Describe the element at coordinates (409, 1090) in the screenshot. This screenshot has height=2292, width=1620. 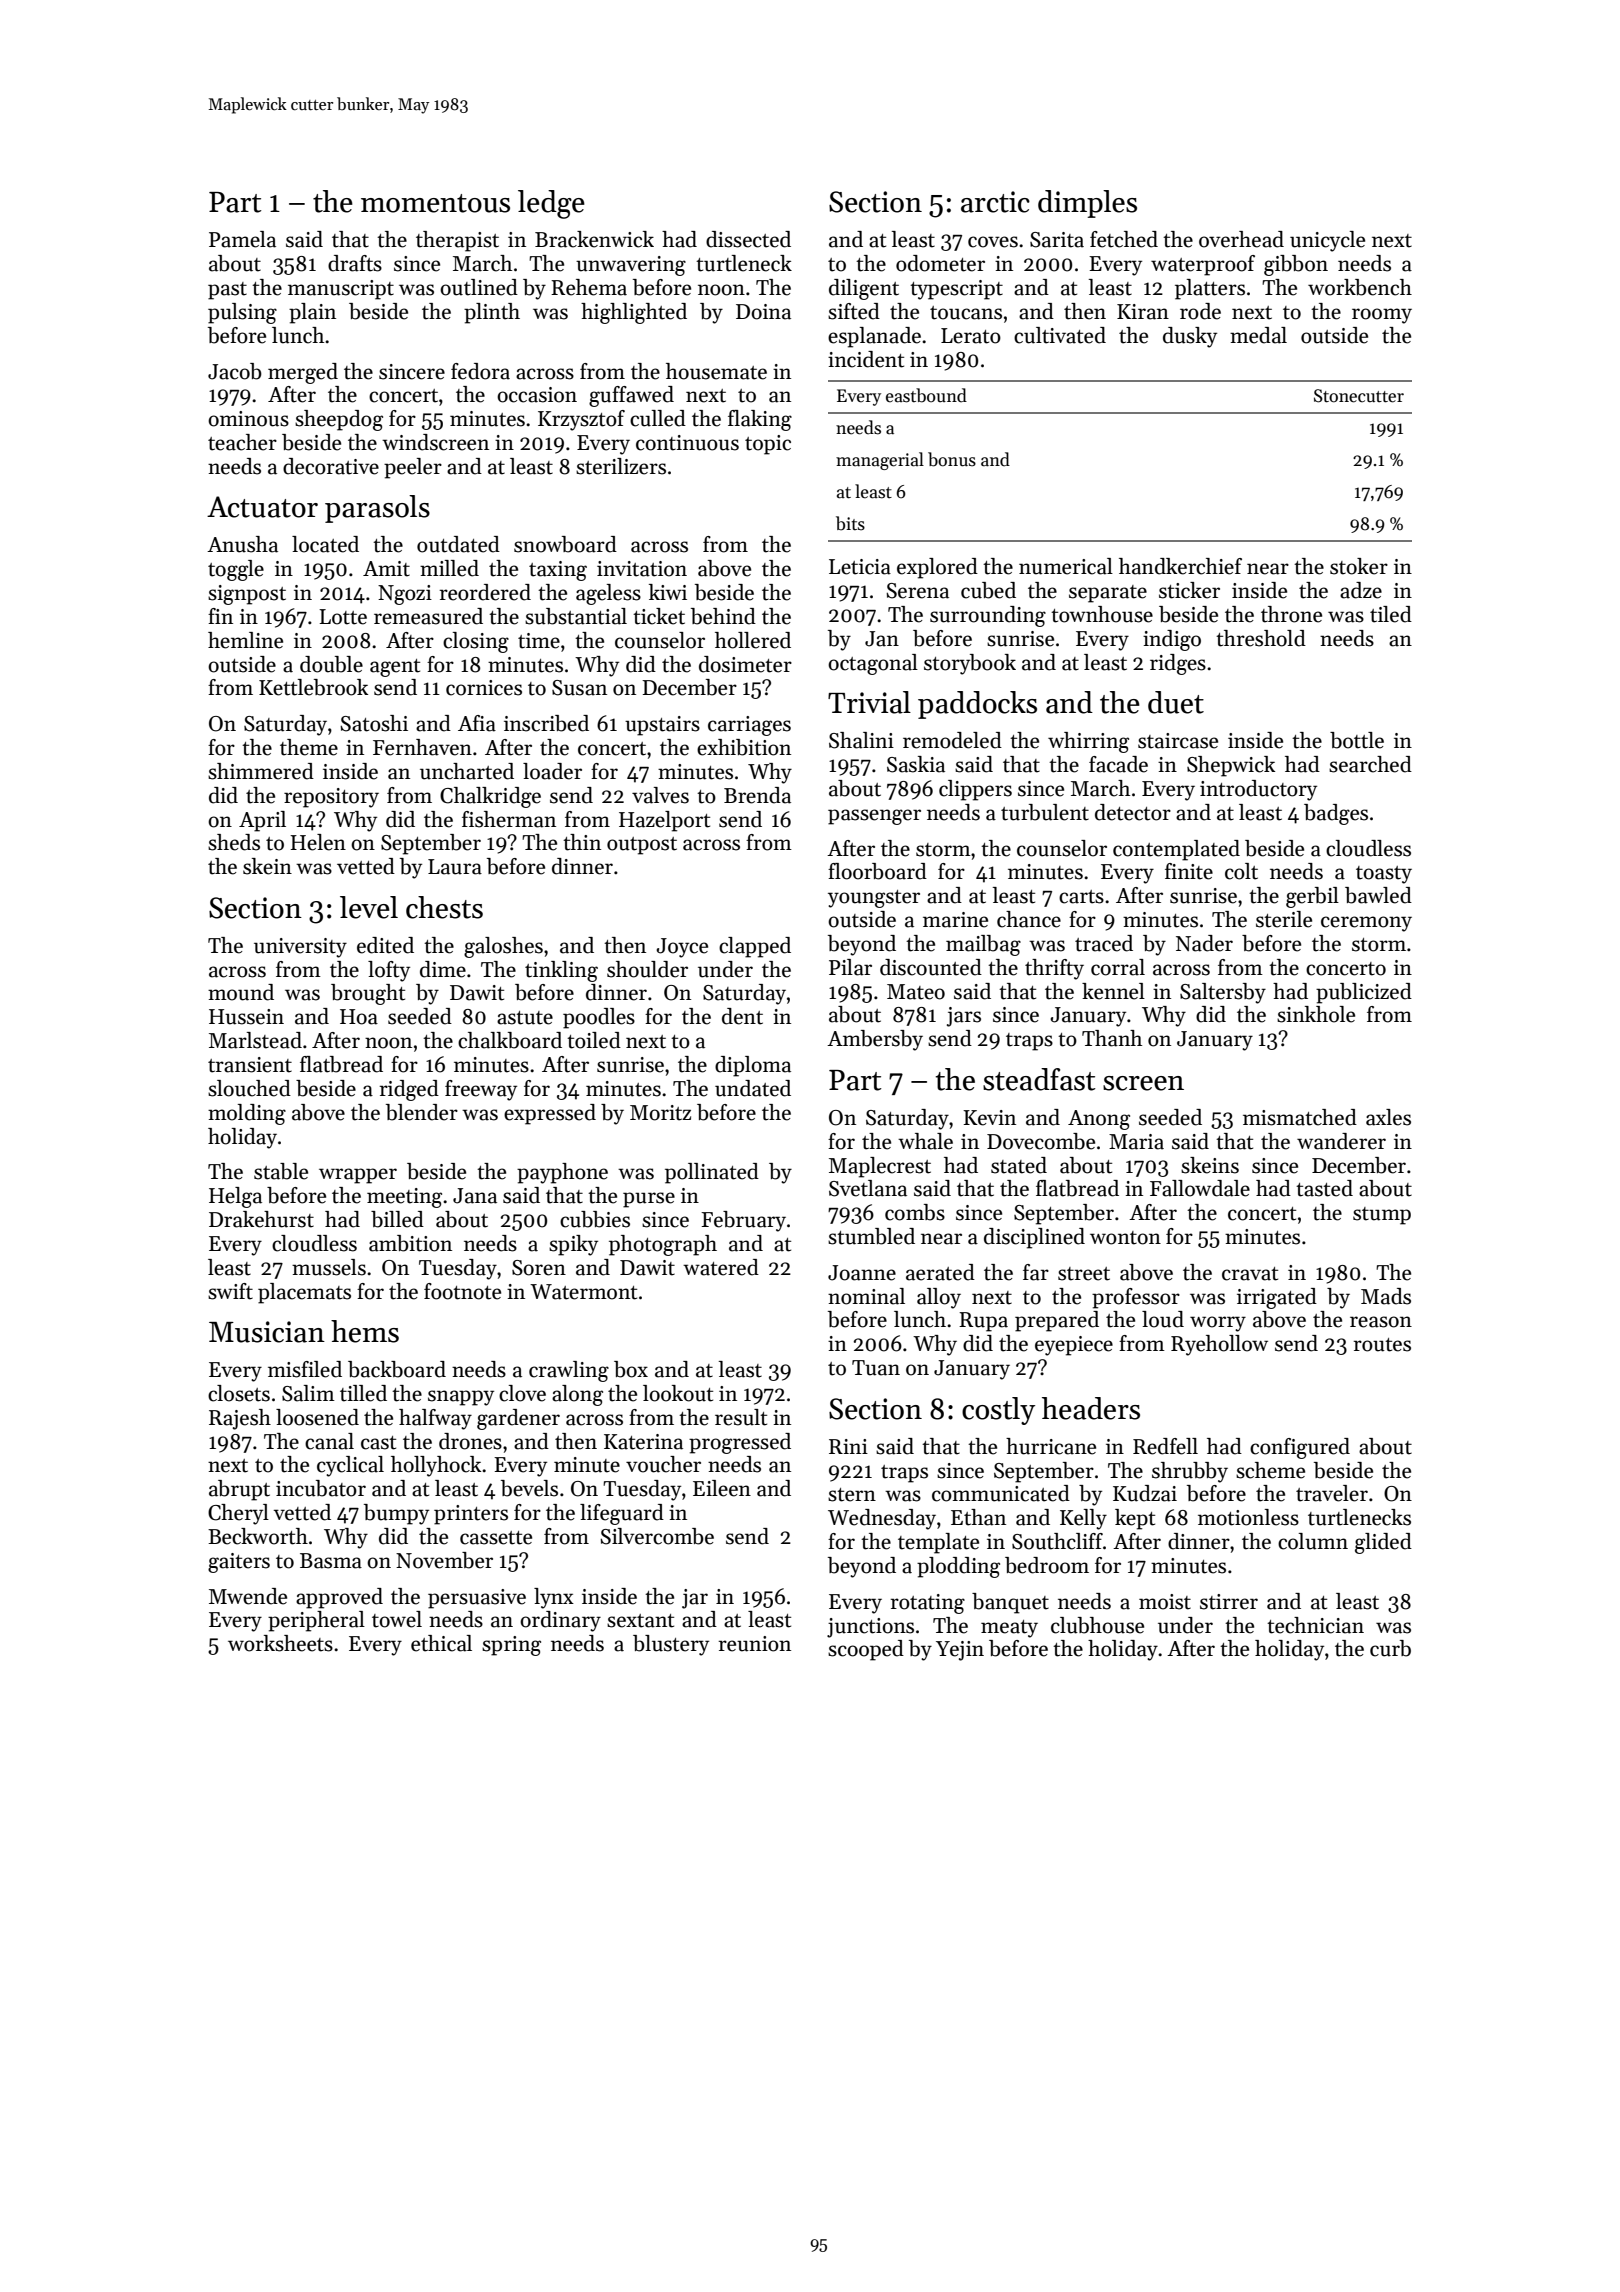
I see `ridged` at that location.
